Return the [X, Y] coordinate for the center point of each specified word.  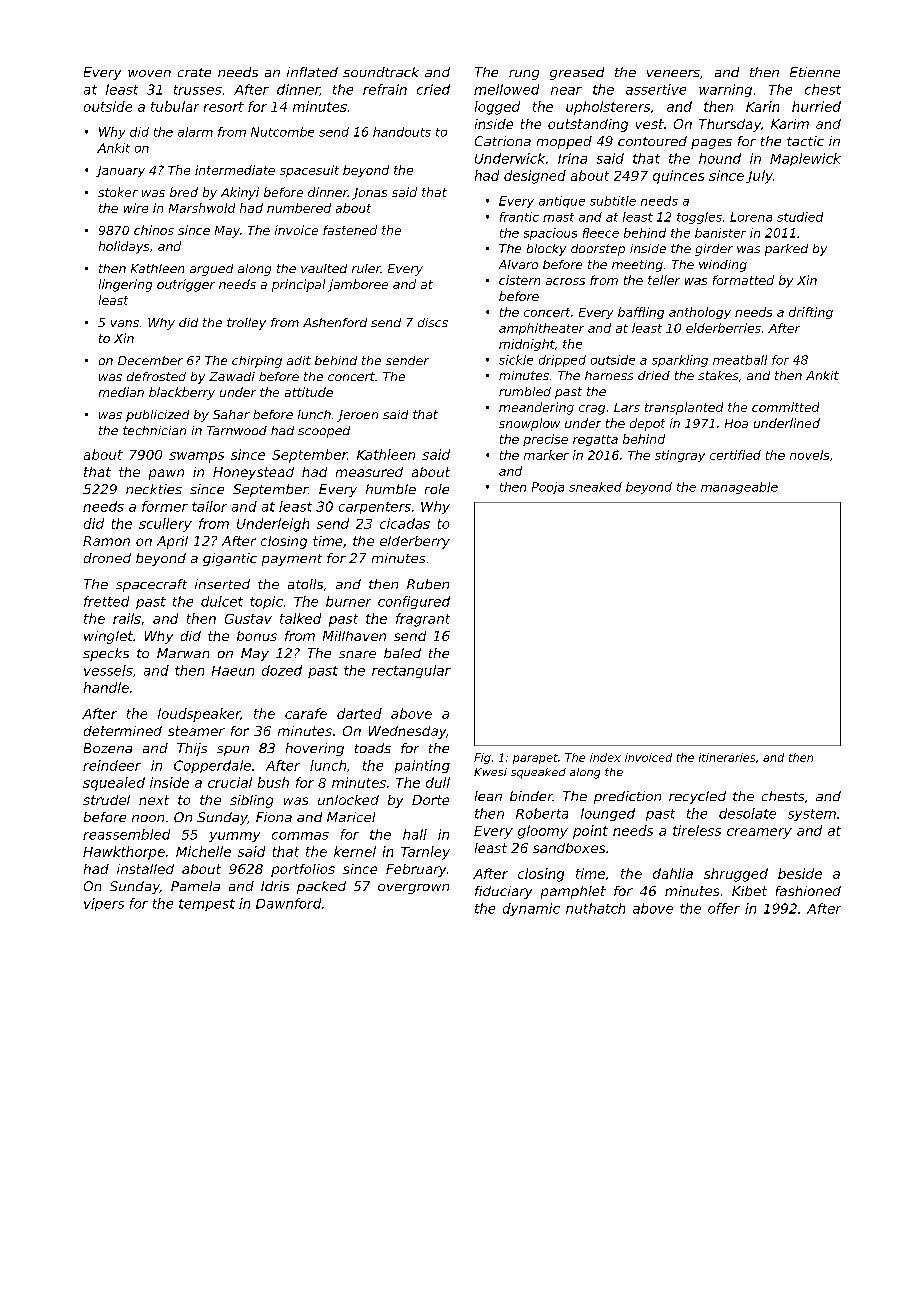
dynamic [531, 909]
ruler [366, 268]
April [172, 542]
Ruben [428, 584]
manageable [739, 488]
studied [800, 217]
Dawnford [288, 903]
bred [184, 192]
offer [724, 908]
